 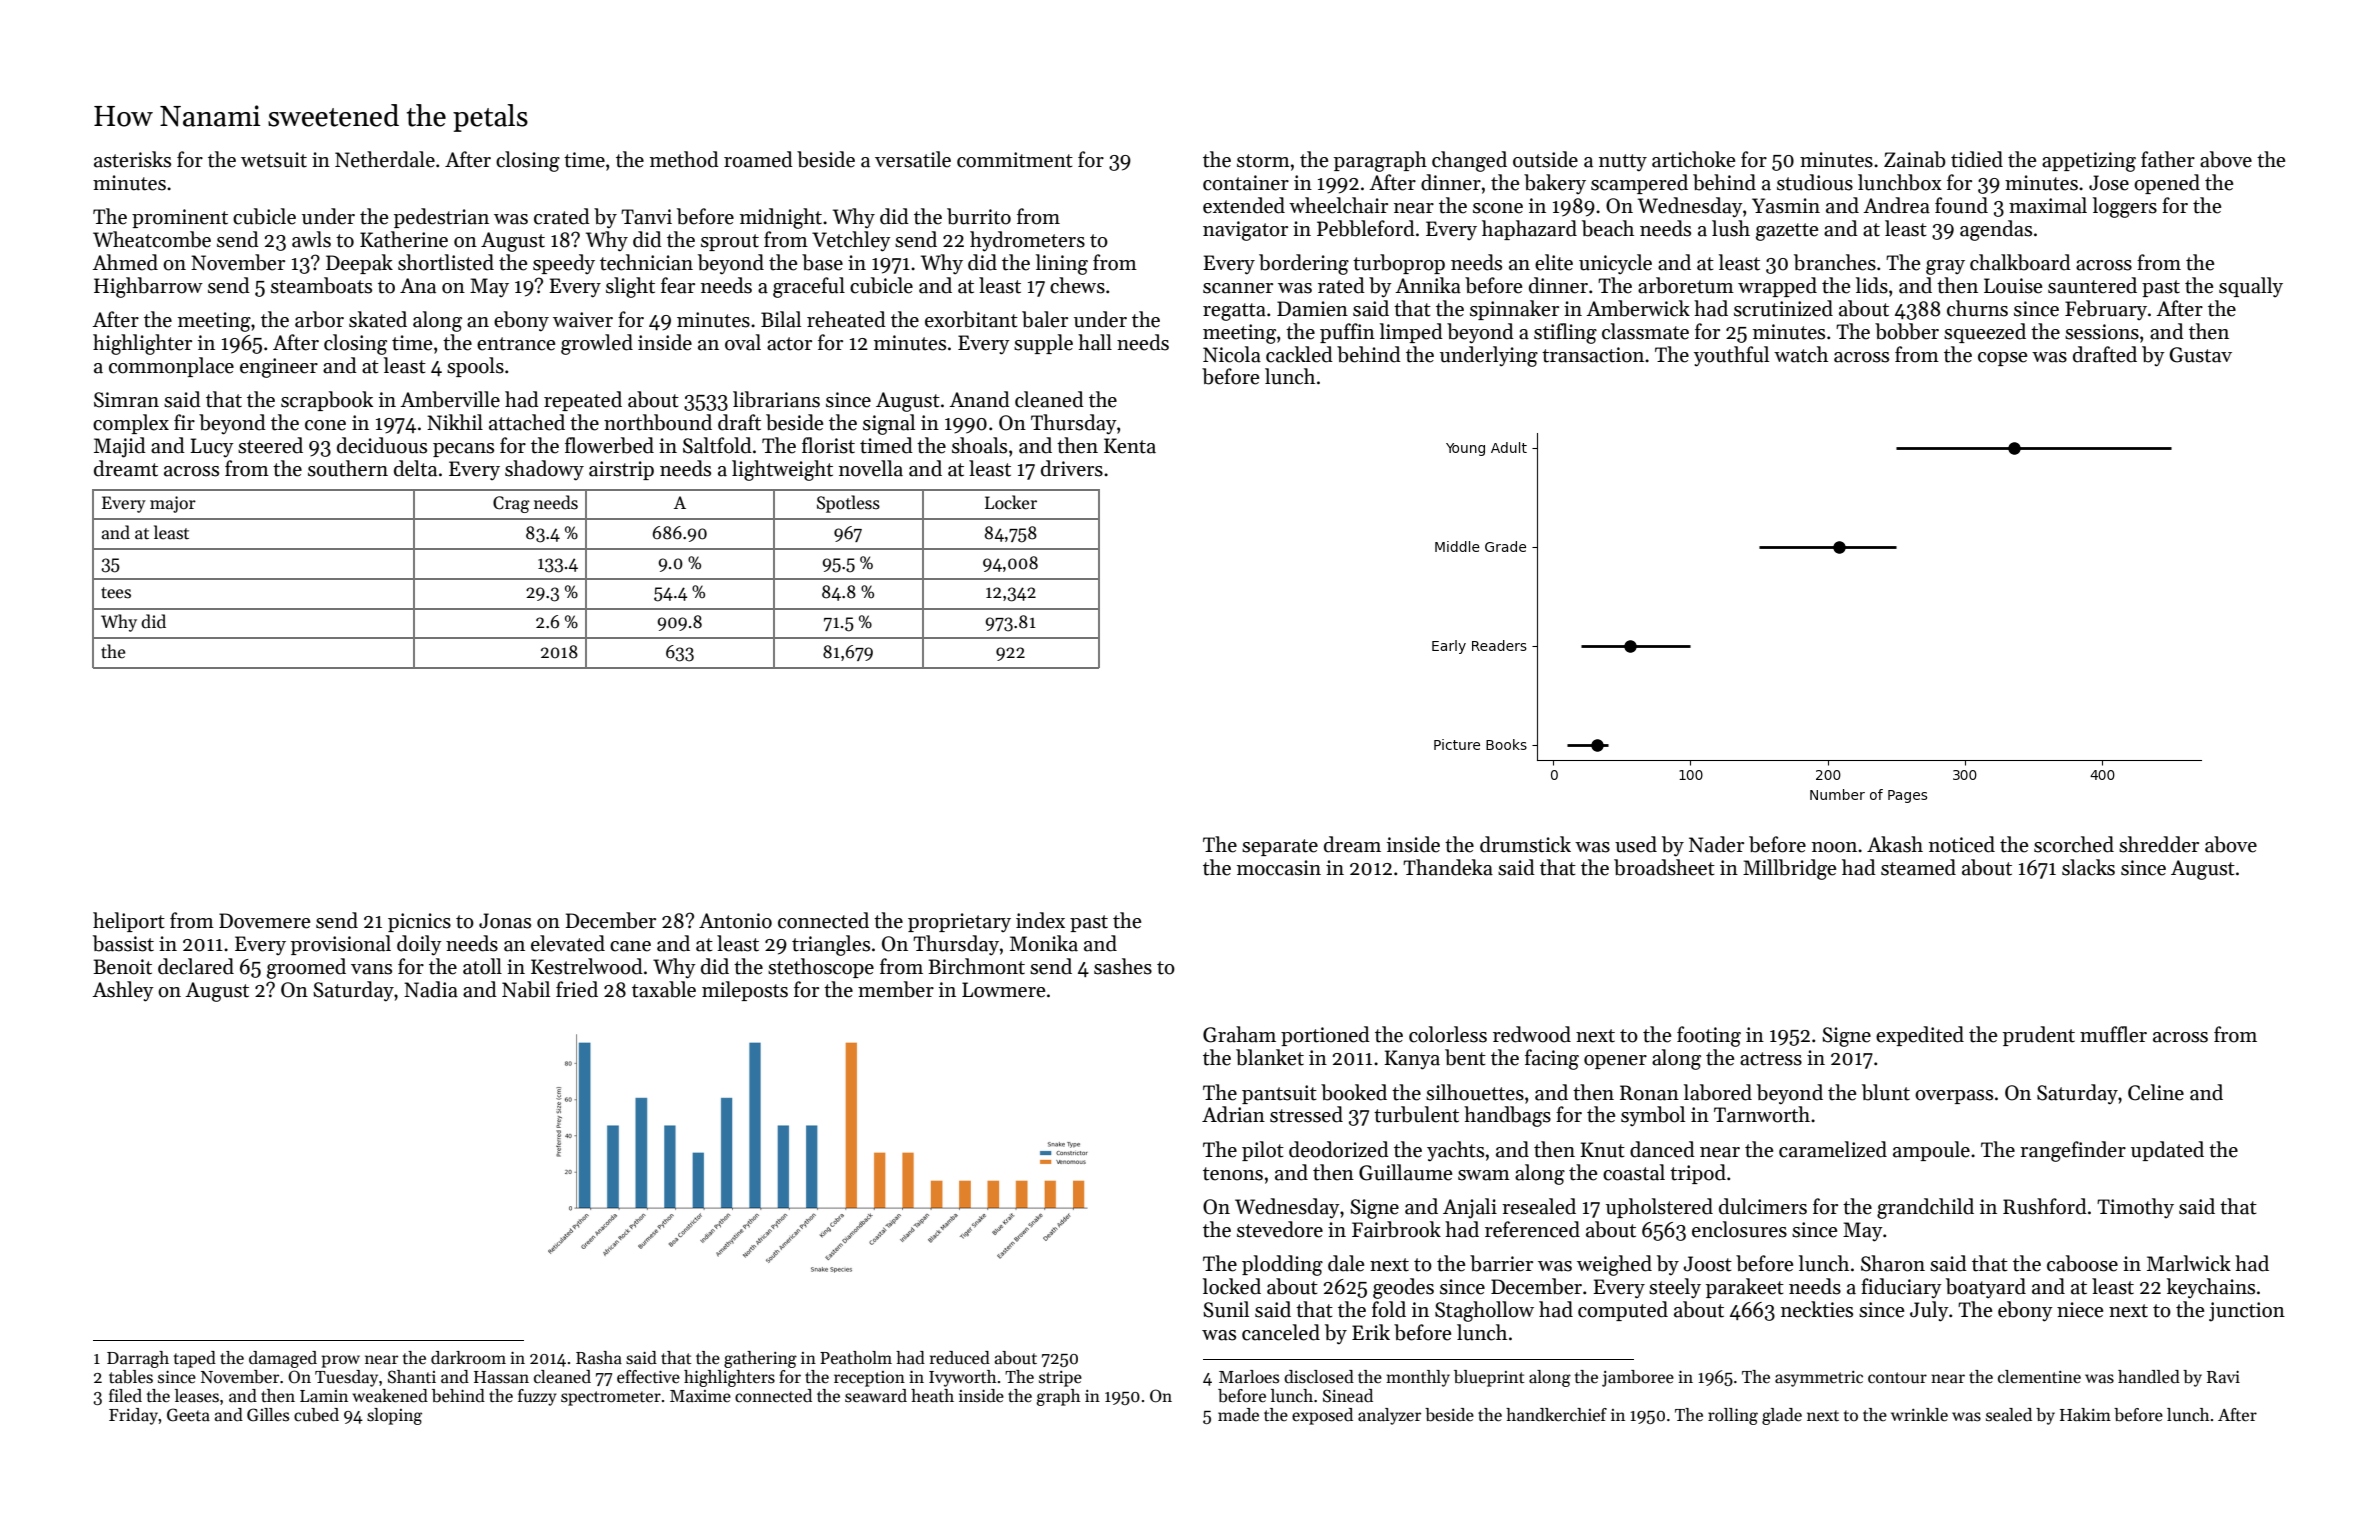 I want to click on outside, so click(x=1545, y=159).
